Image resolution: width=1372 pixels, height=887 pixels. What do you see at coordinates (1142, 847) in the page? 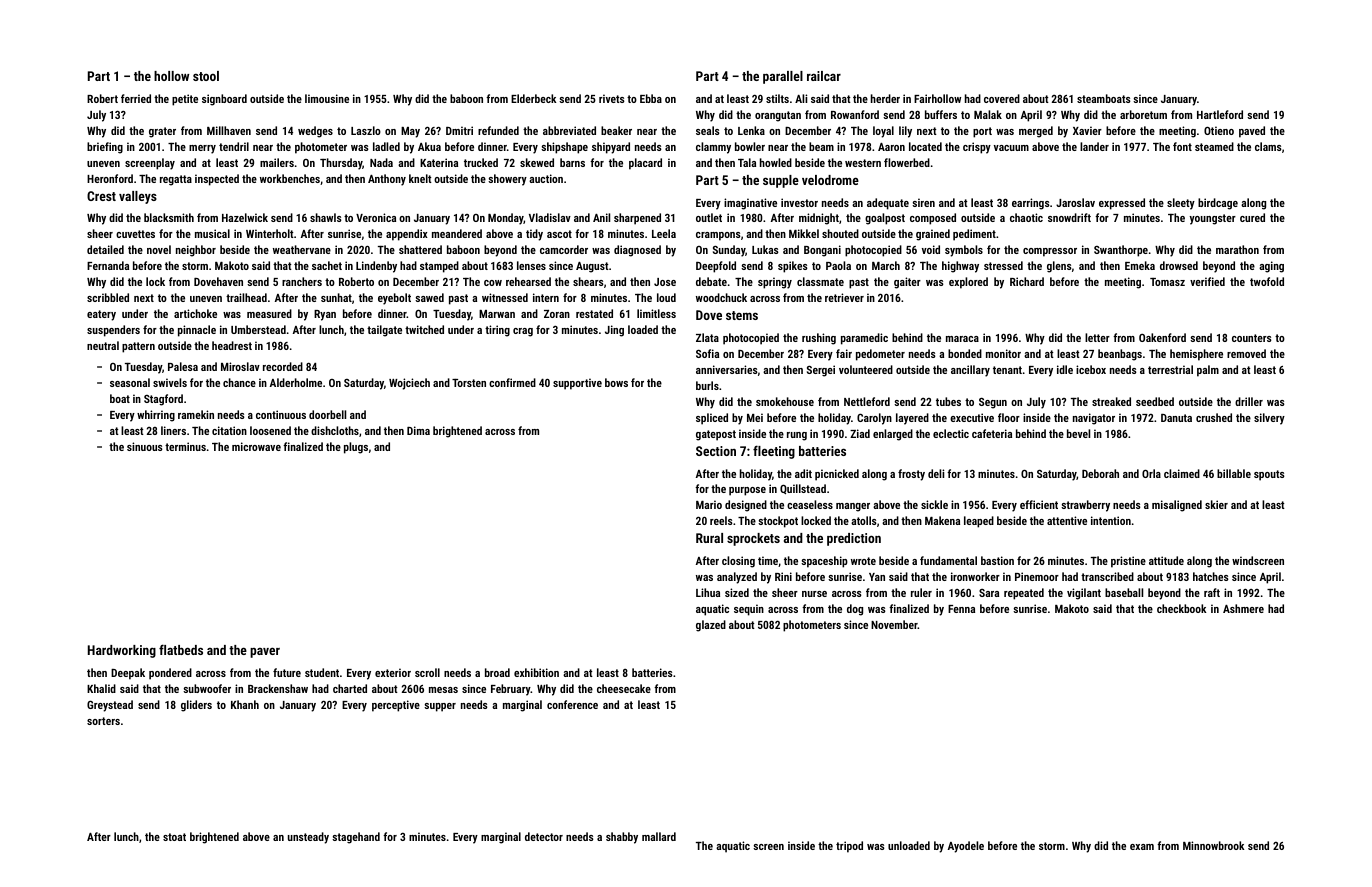
I see `exam` at bounding box center [1142, 847].
